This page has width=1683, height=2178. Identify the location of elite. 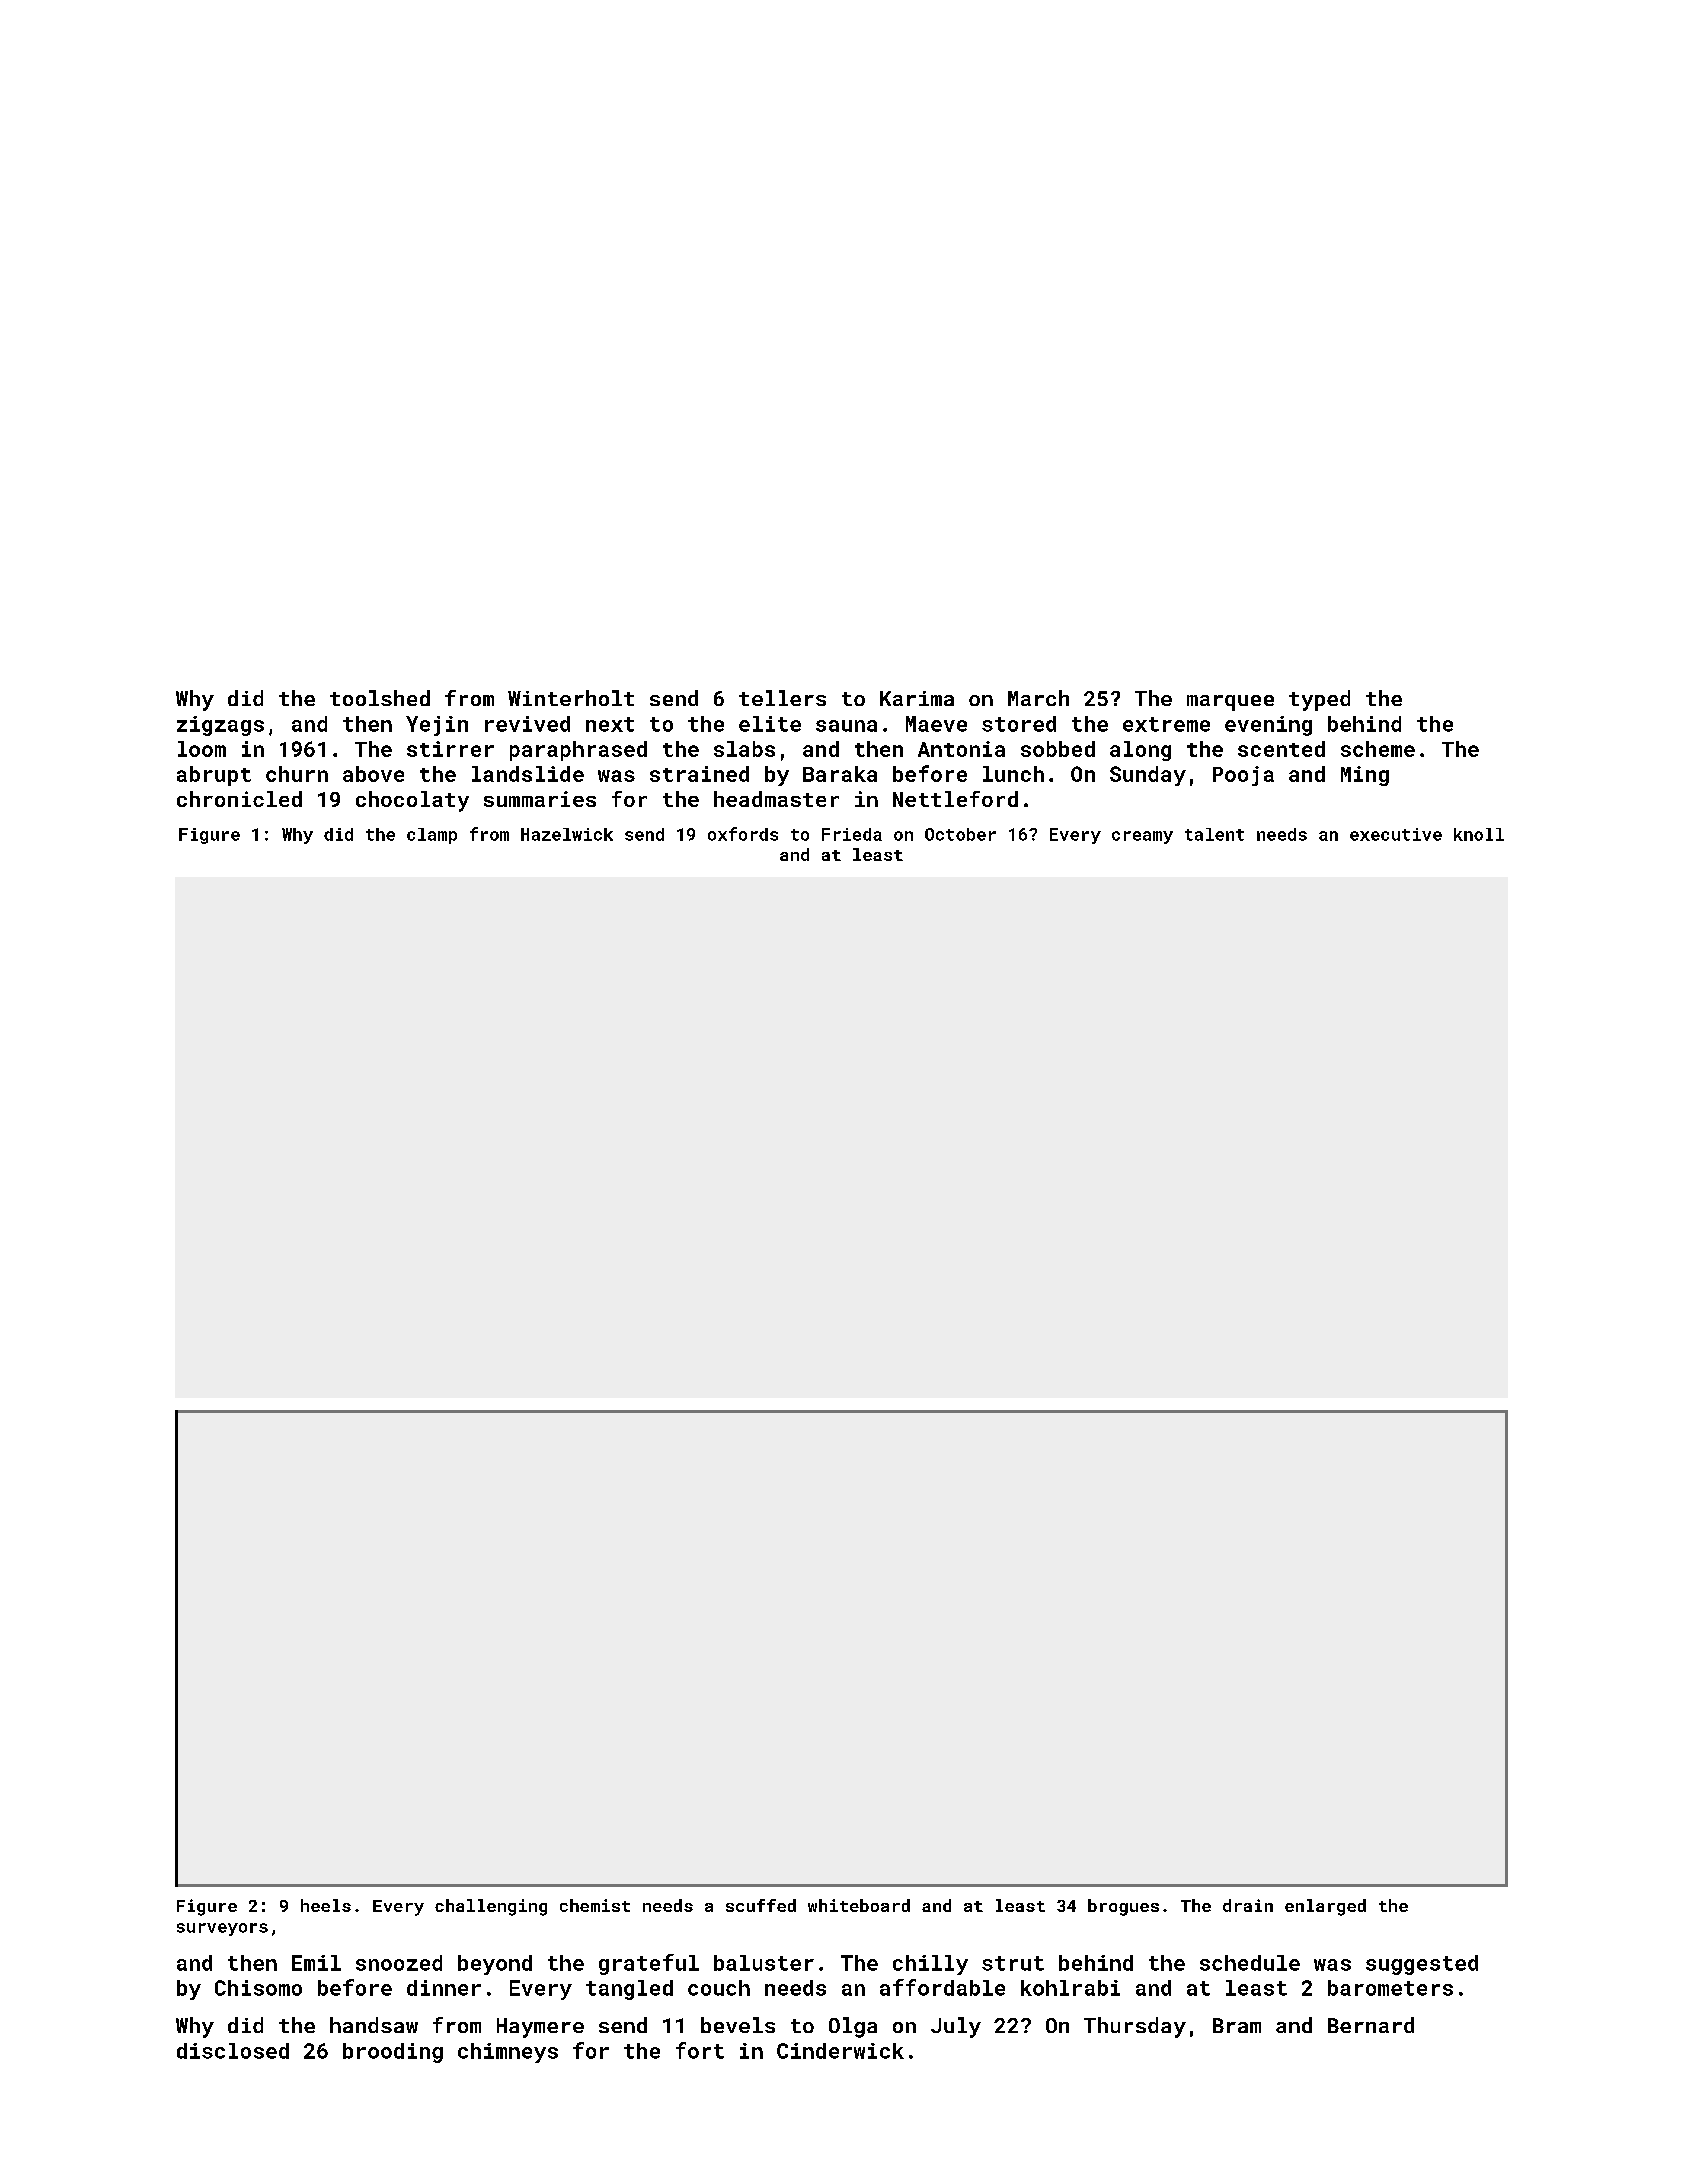
(770, 724).
